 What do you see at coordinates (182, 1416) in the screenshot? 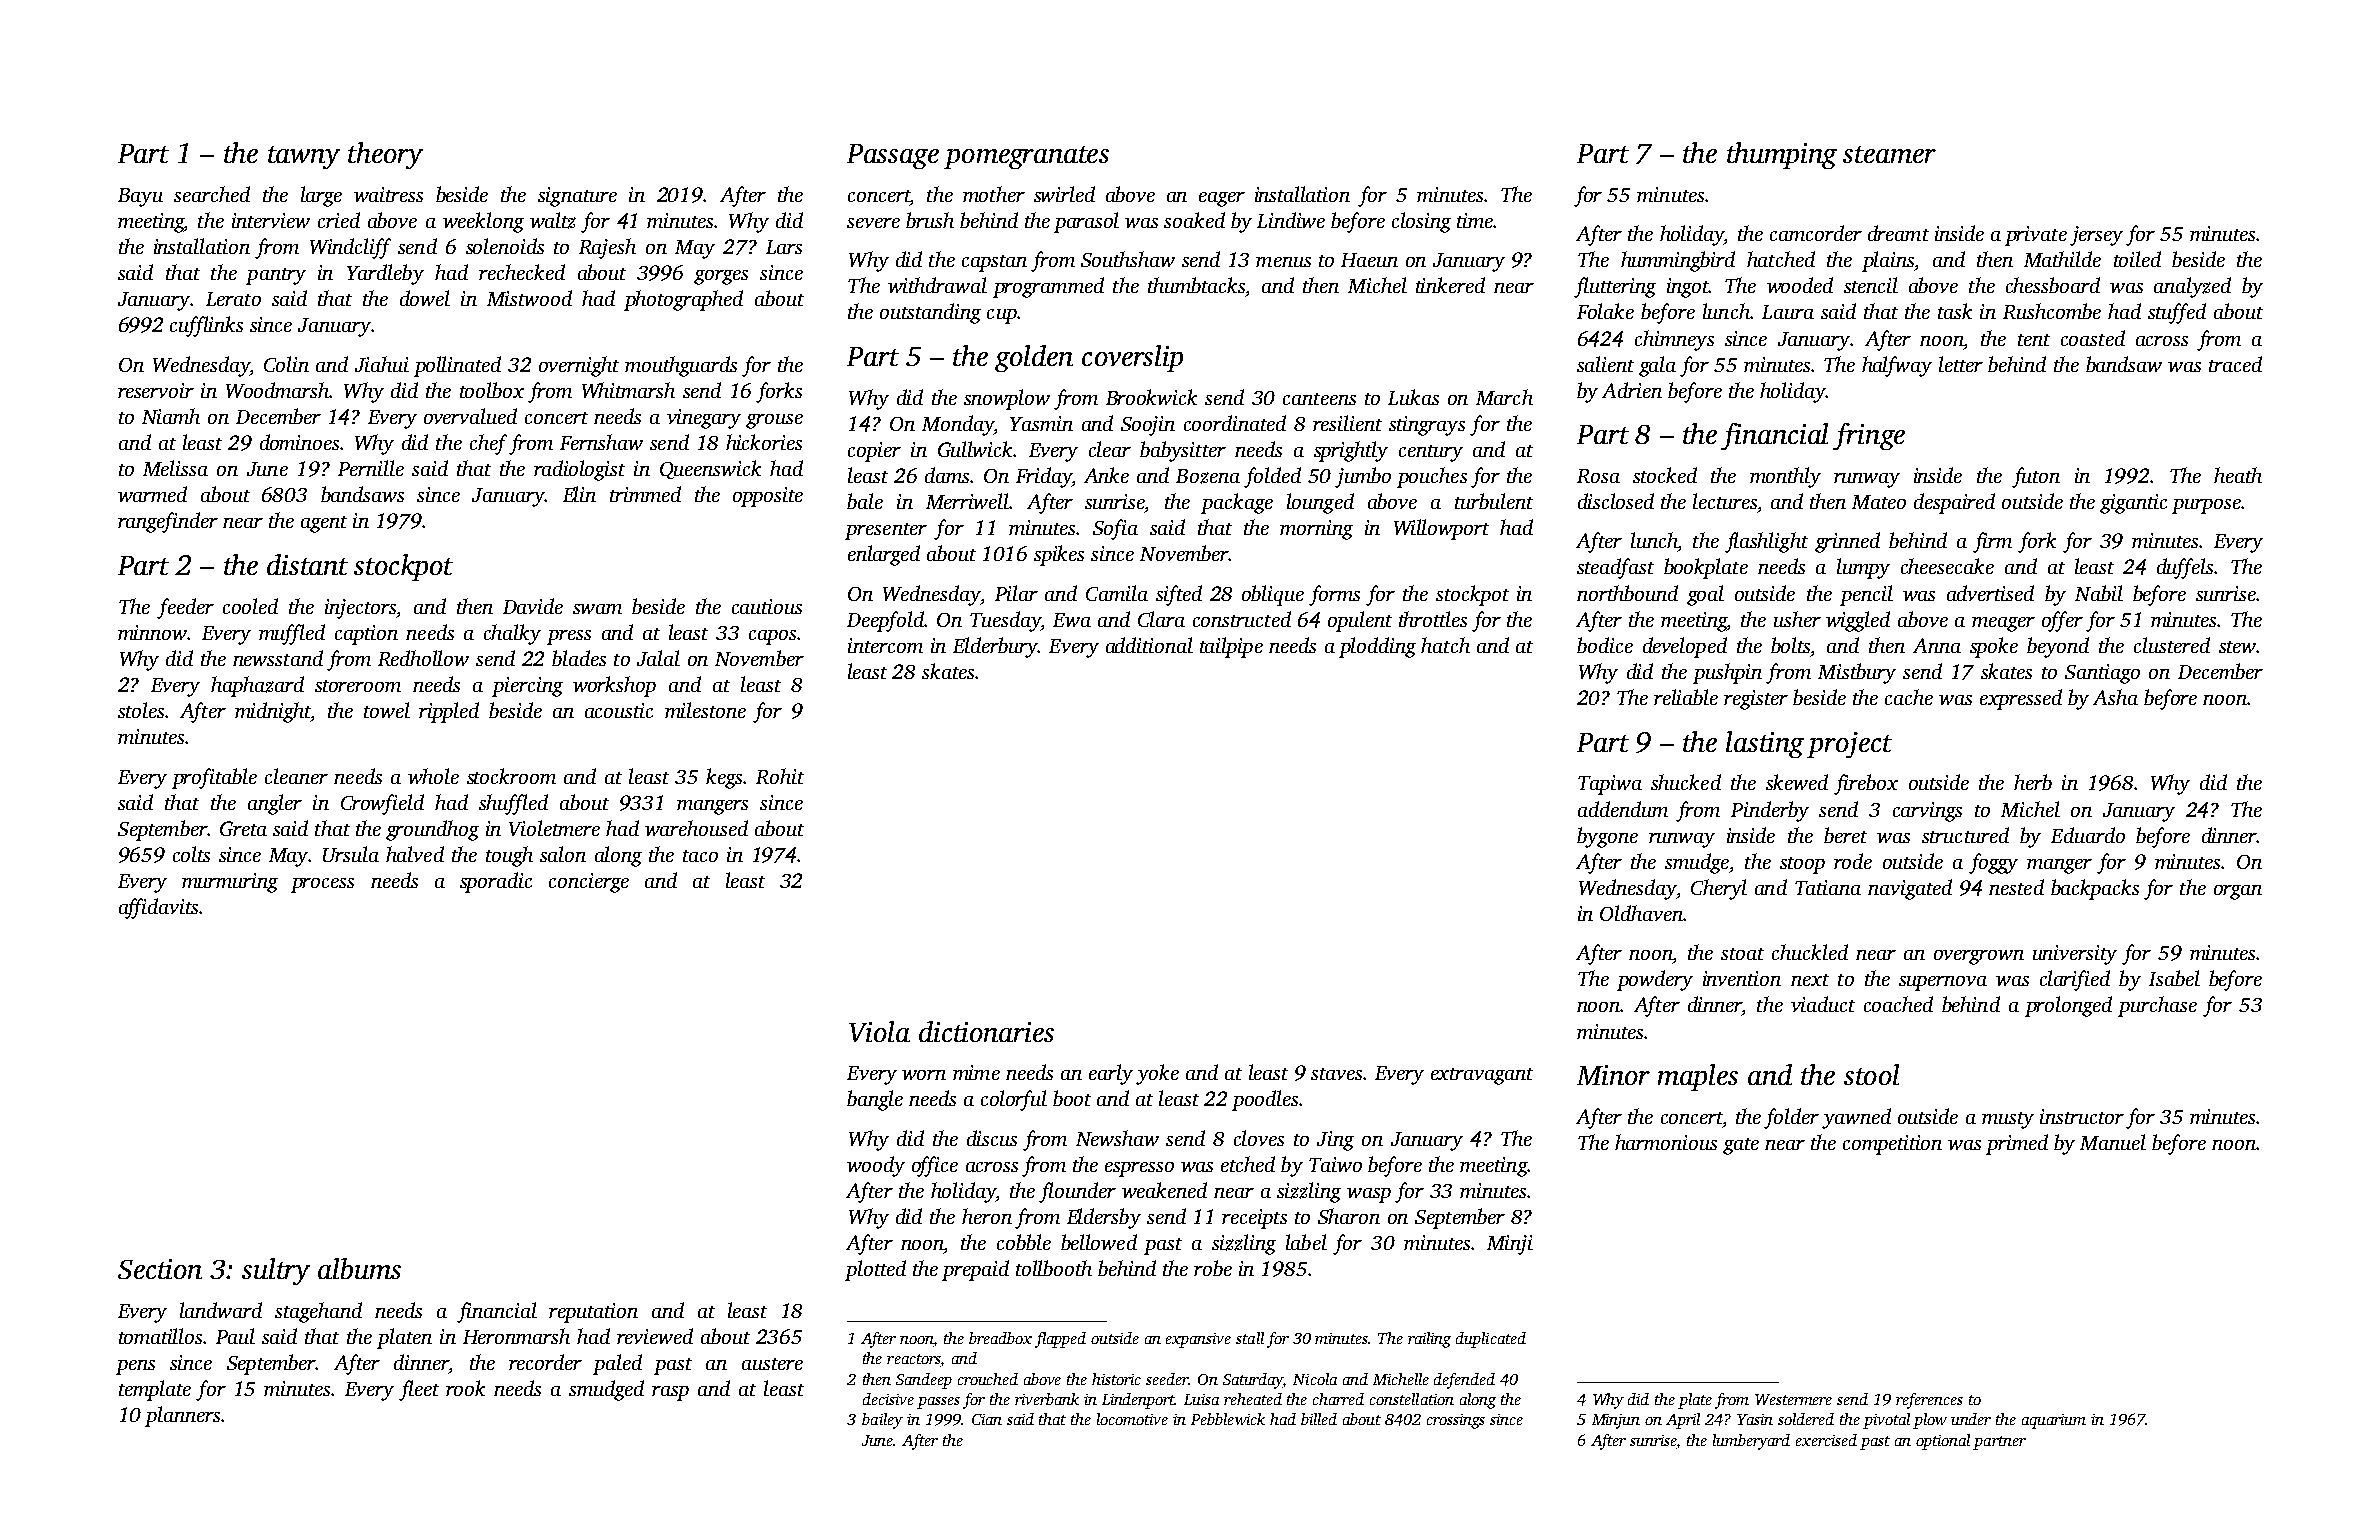
I see `planners` at bounding box center [182, 1416].
